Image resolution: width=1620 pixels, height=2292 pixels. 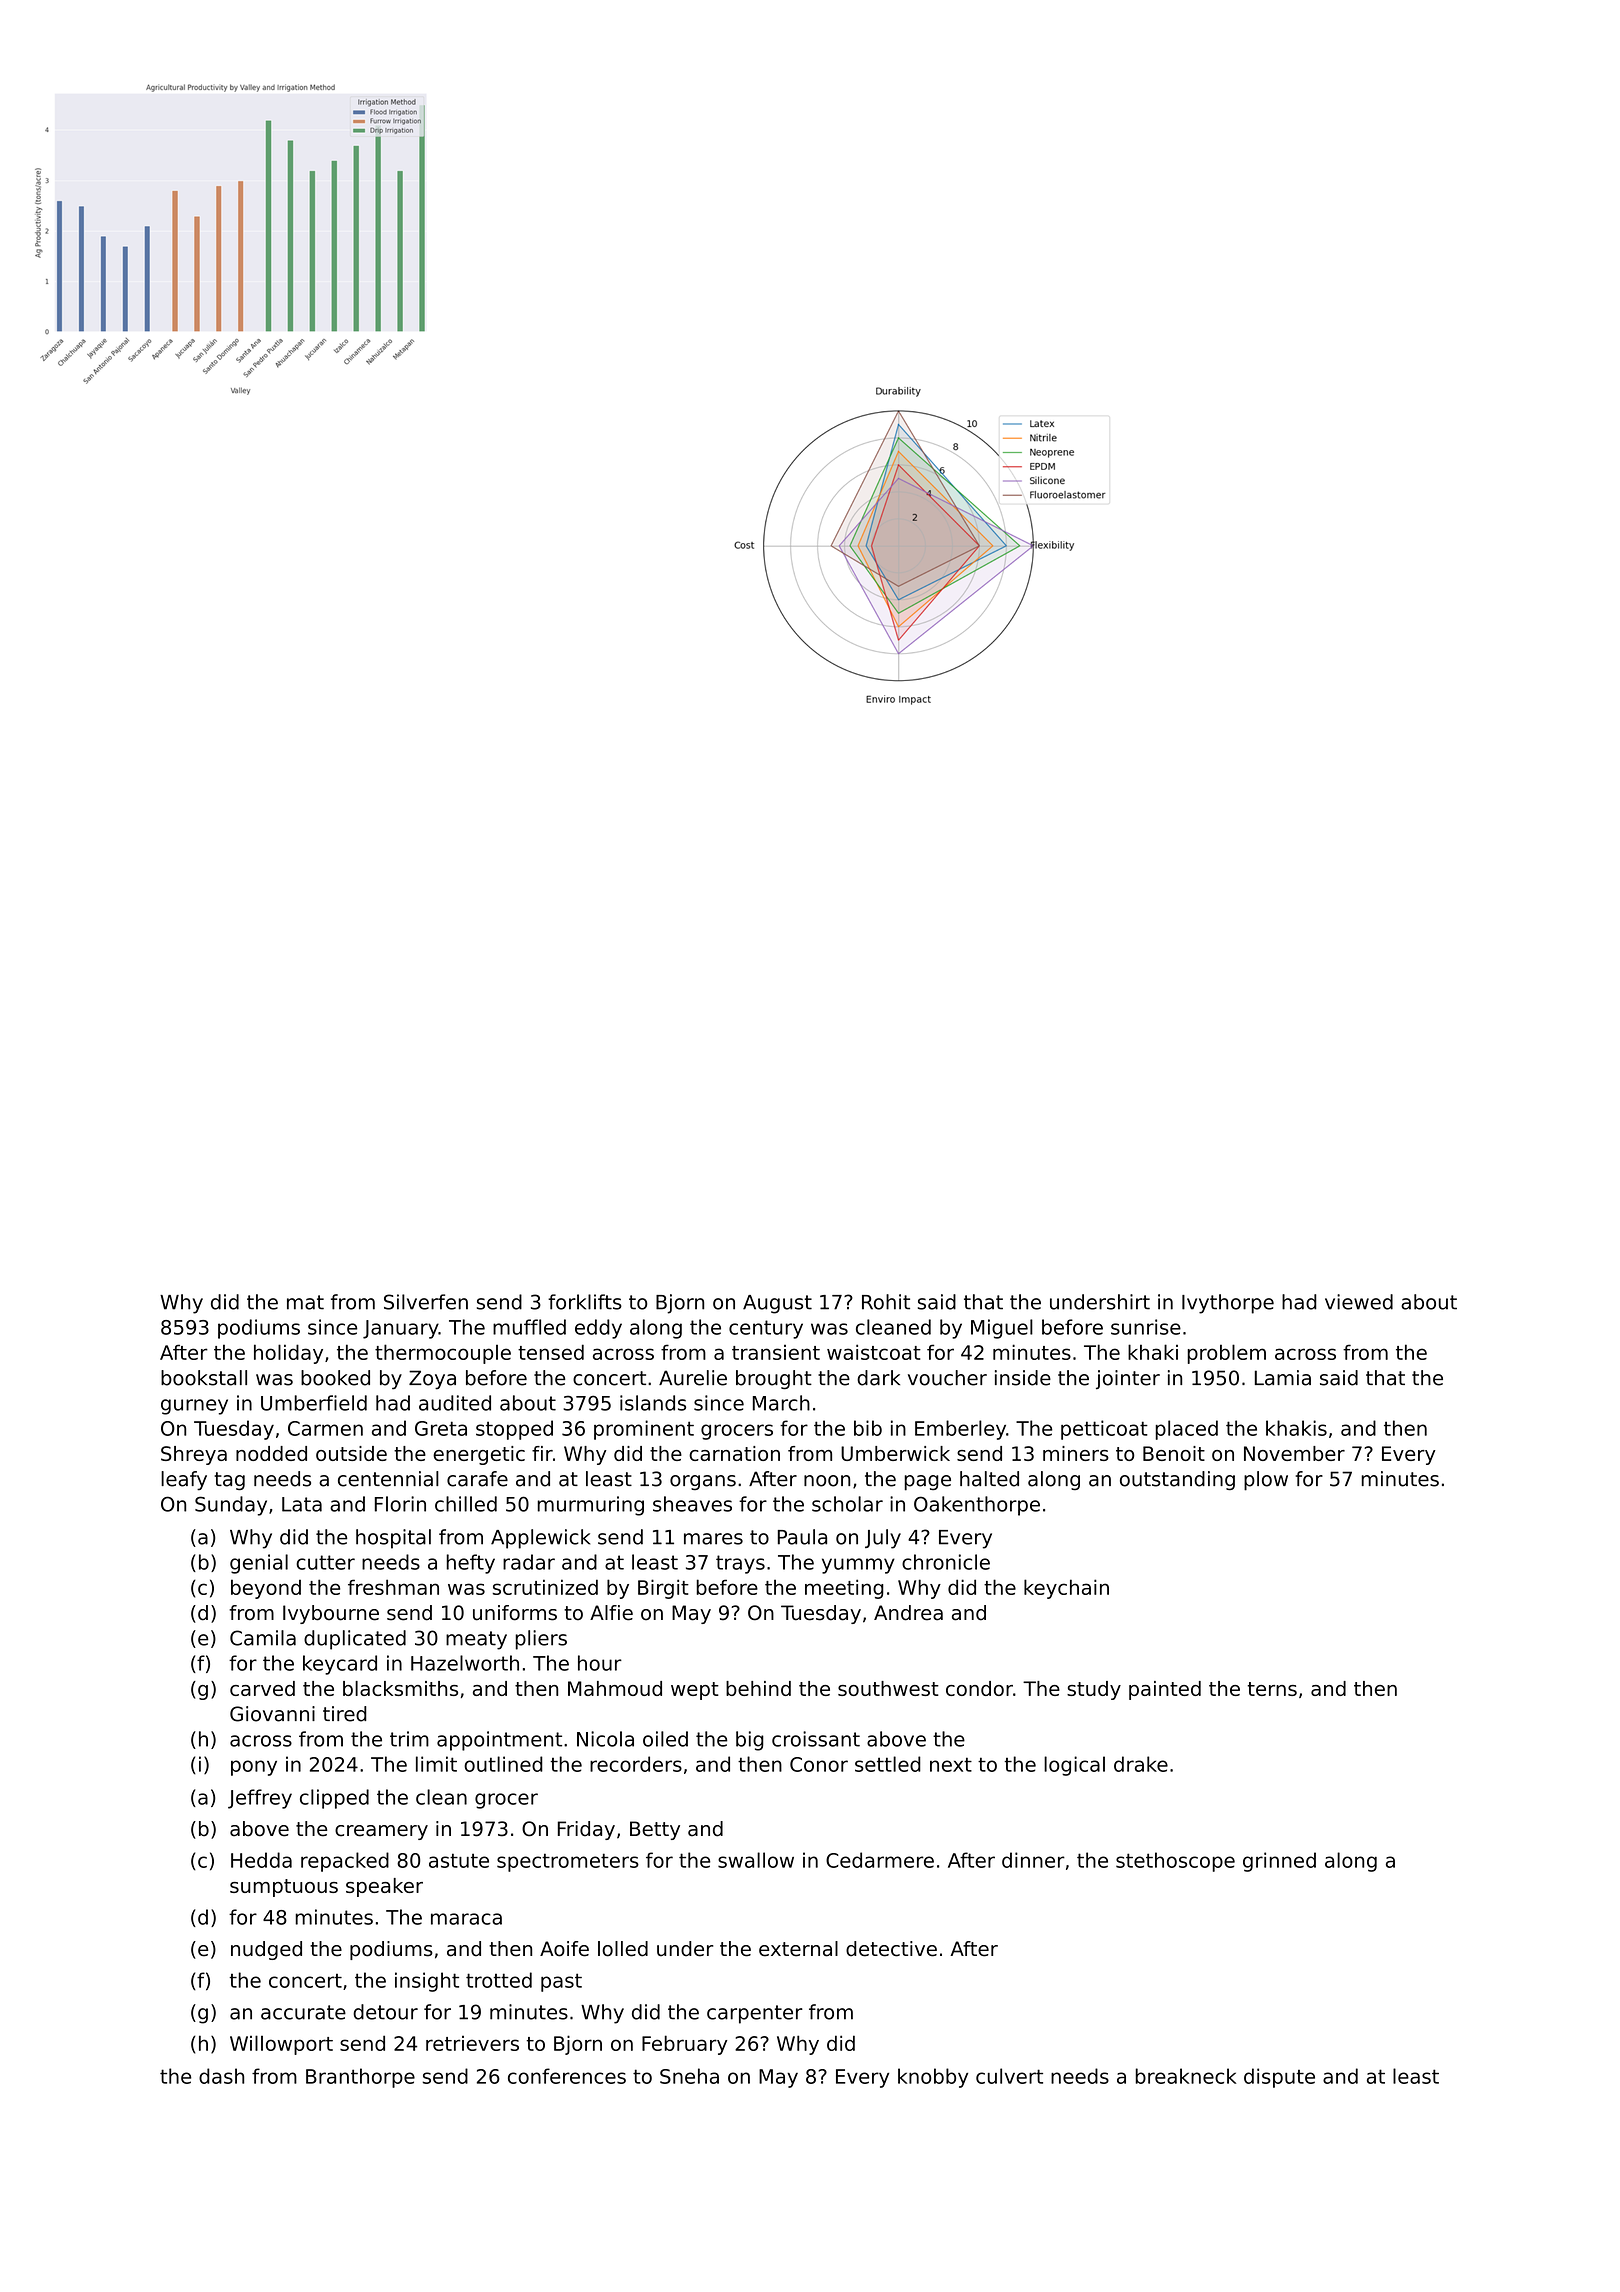 What do you see at coordinates (288, 1354) in the image?
I see `holiday` at bounding box center [288, 1354].
